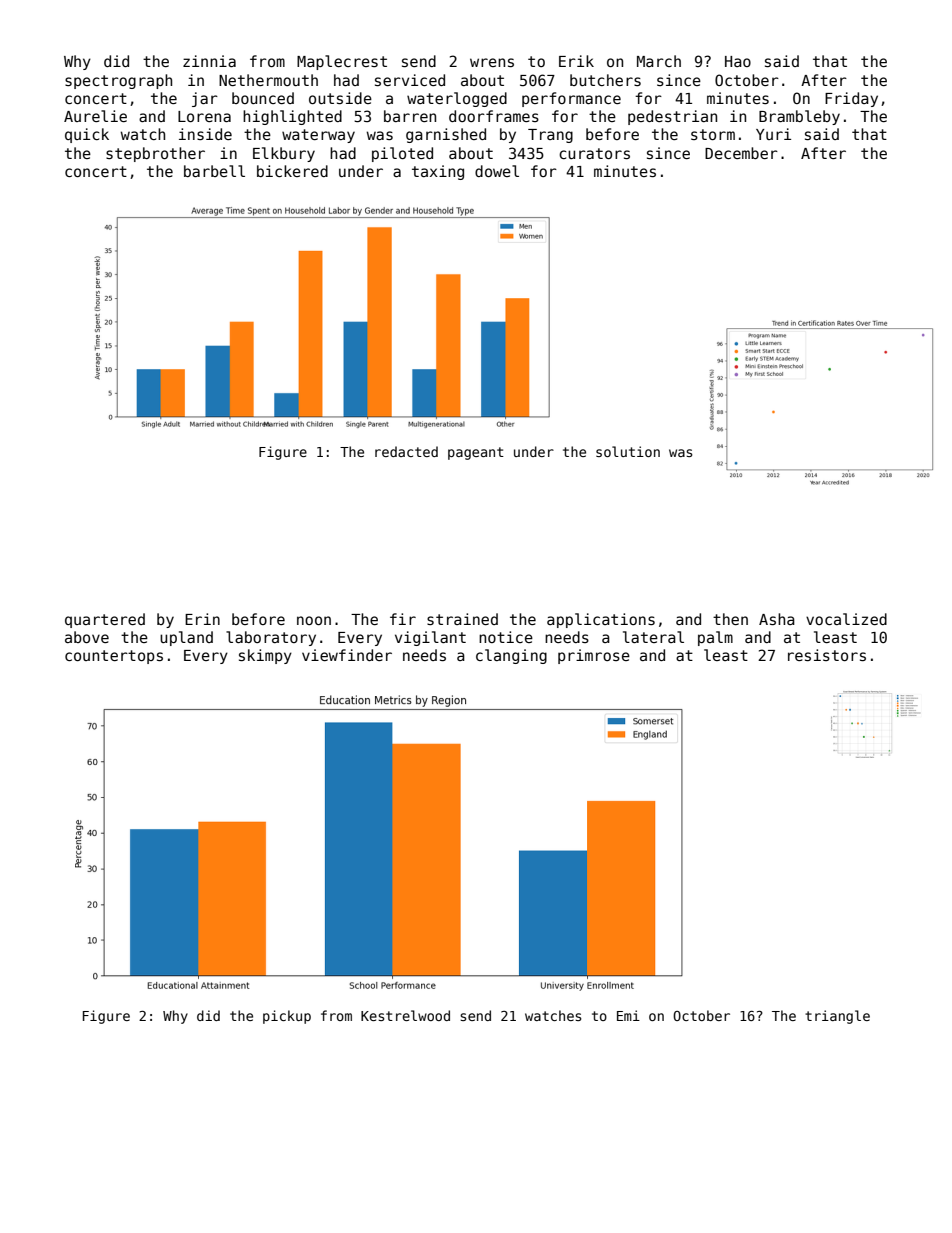 This screenshot has width=952, height=1233. I want to click on Kestrelwood, so click(405, 1015).
